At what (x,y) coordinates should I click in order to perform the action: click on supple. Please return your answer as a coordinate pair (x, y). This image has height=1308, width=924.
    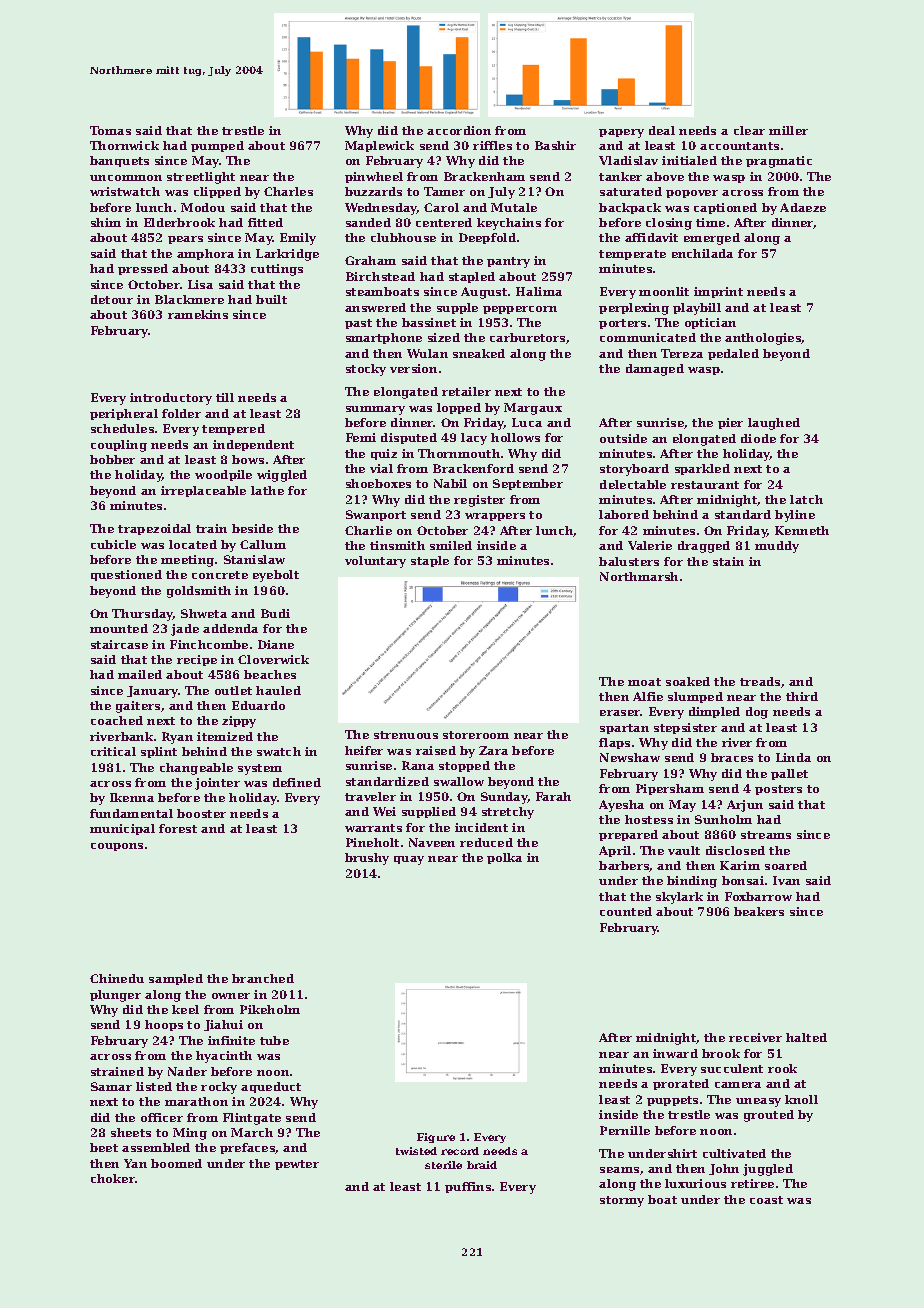
    Looking at the image, I should click on (457, 308).
